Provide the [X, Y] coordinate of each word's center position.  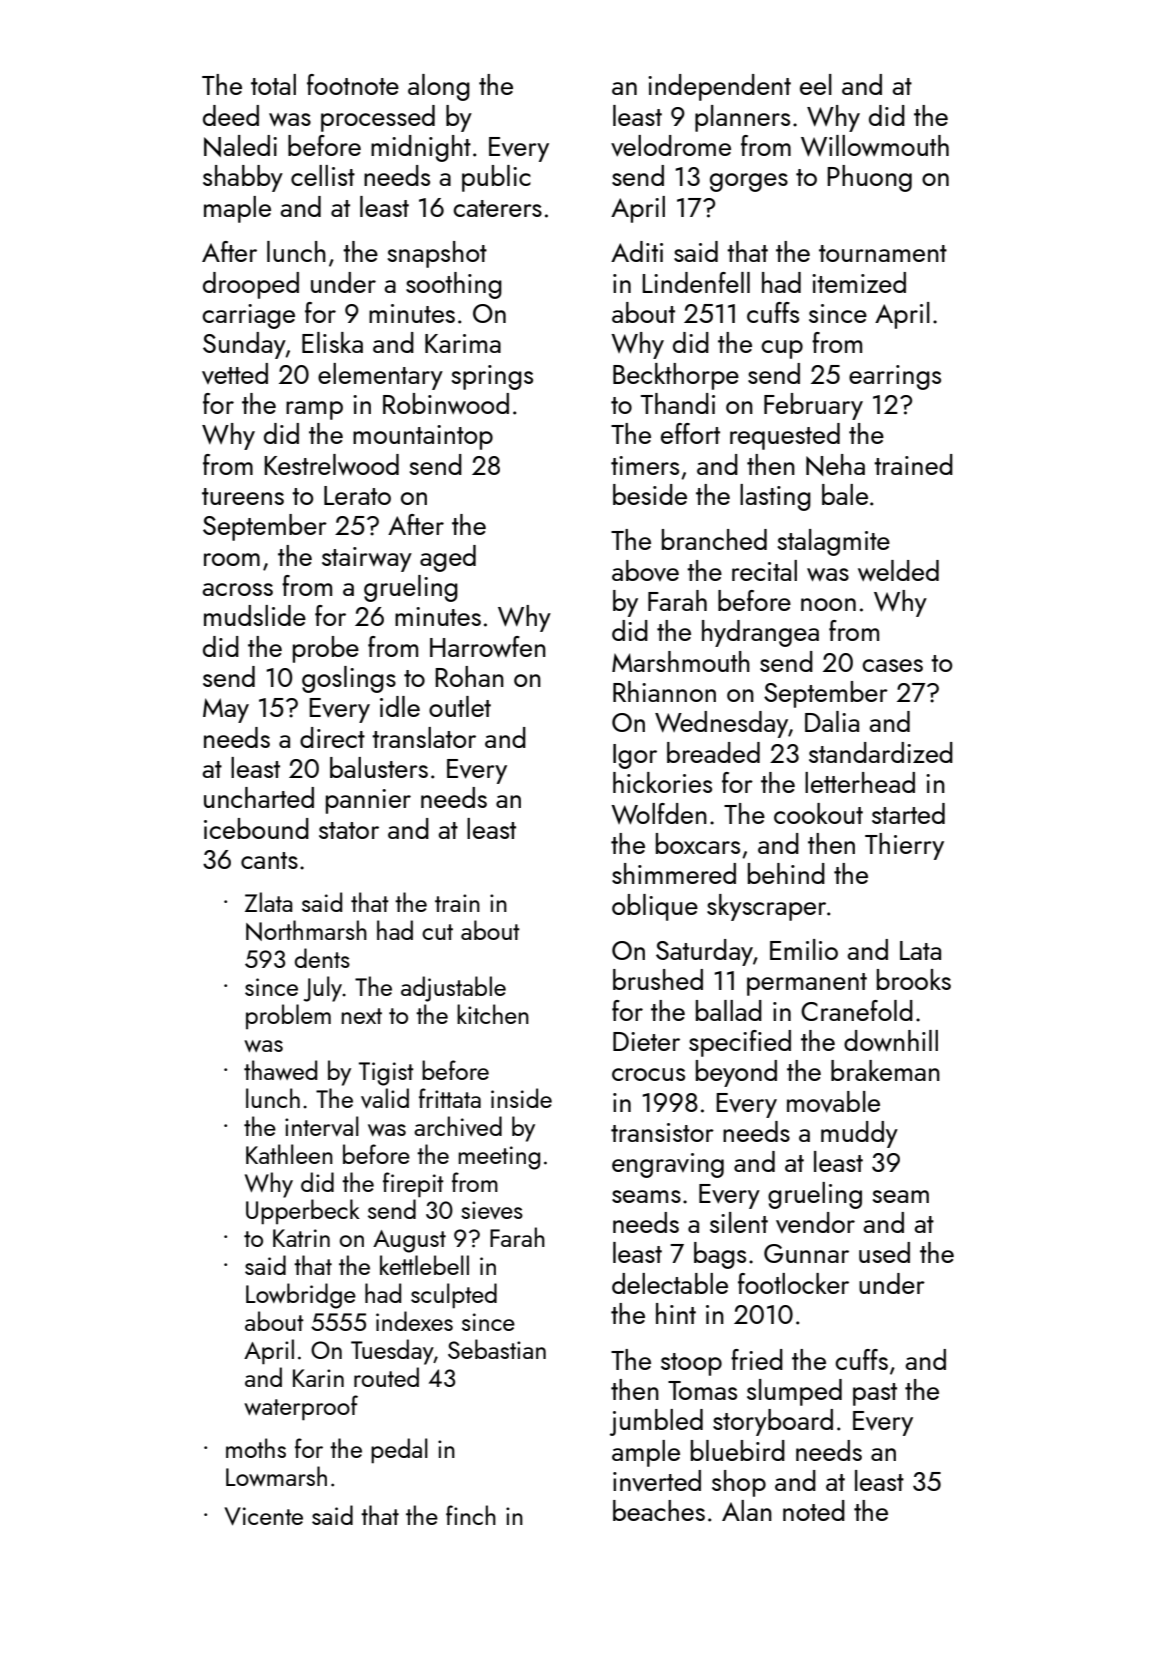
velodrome [671, 146]
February [813, 406]
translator [424, 737]
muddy [859, 1134]
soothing [454, 285]
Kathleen [289, 1154]
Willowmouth [875, 146]
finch [471, 1515]
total [273, 84]
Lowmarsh [276, 1476]
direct [332, 737]
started [908, 813]
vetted [235, 373]
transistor [662, 1132]
